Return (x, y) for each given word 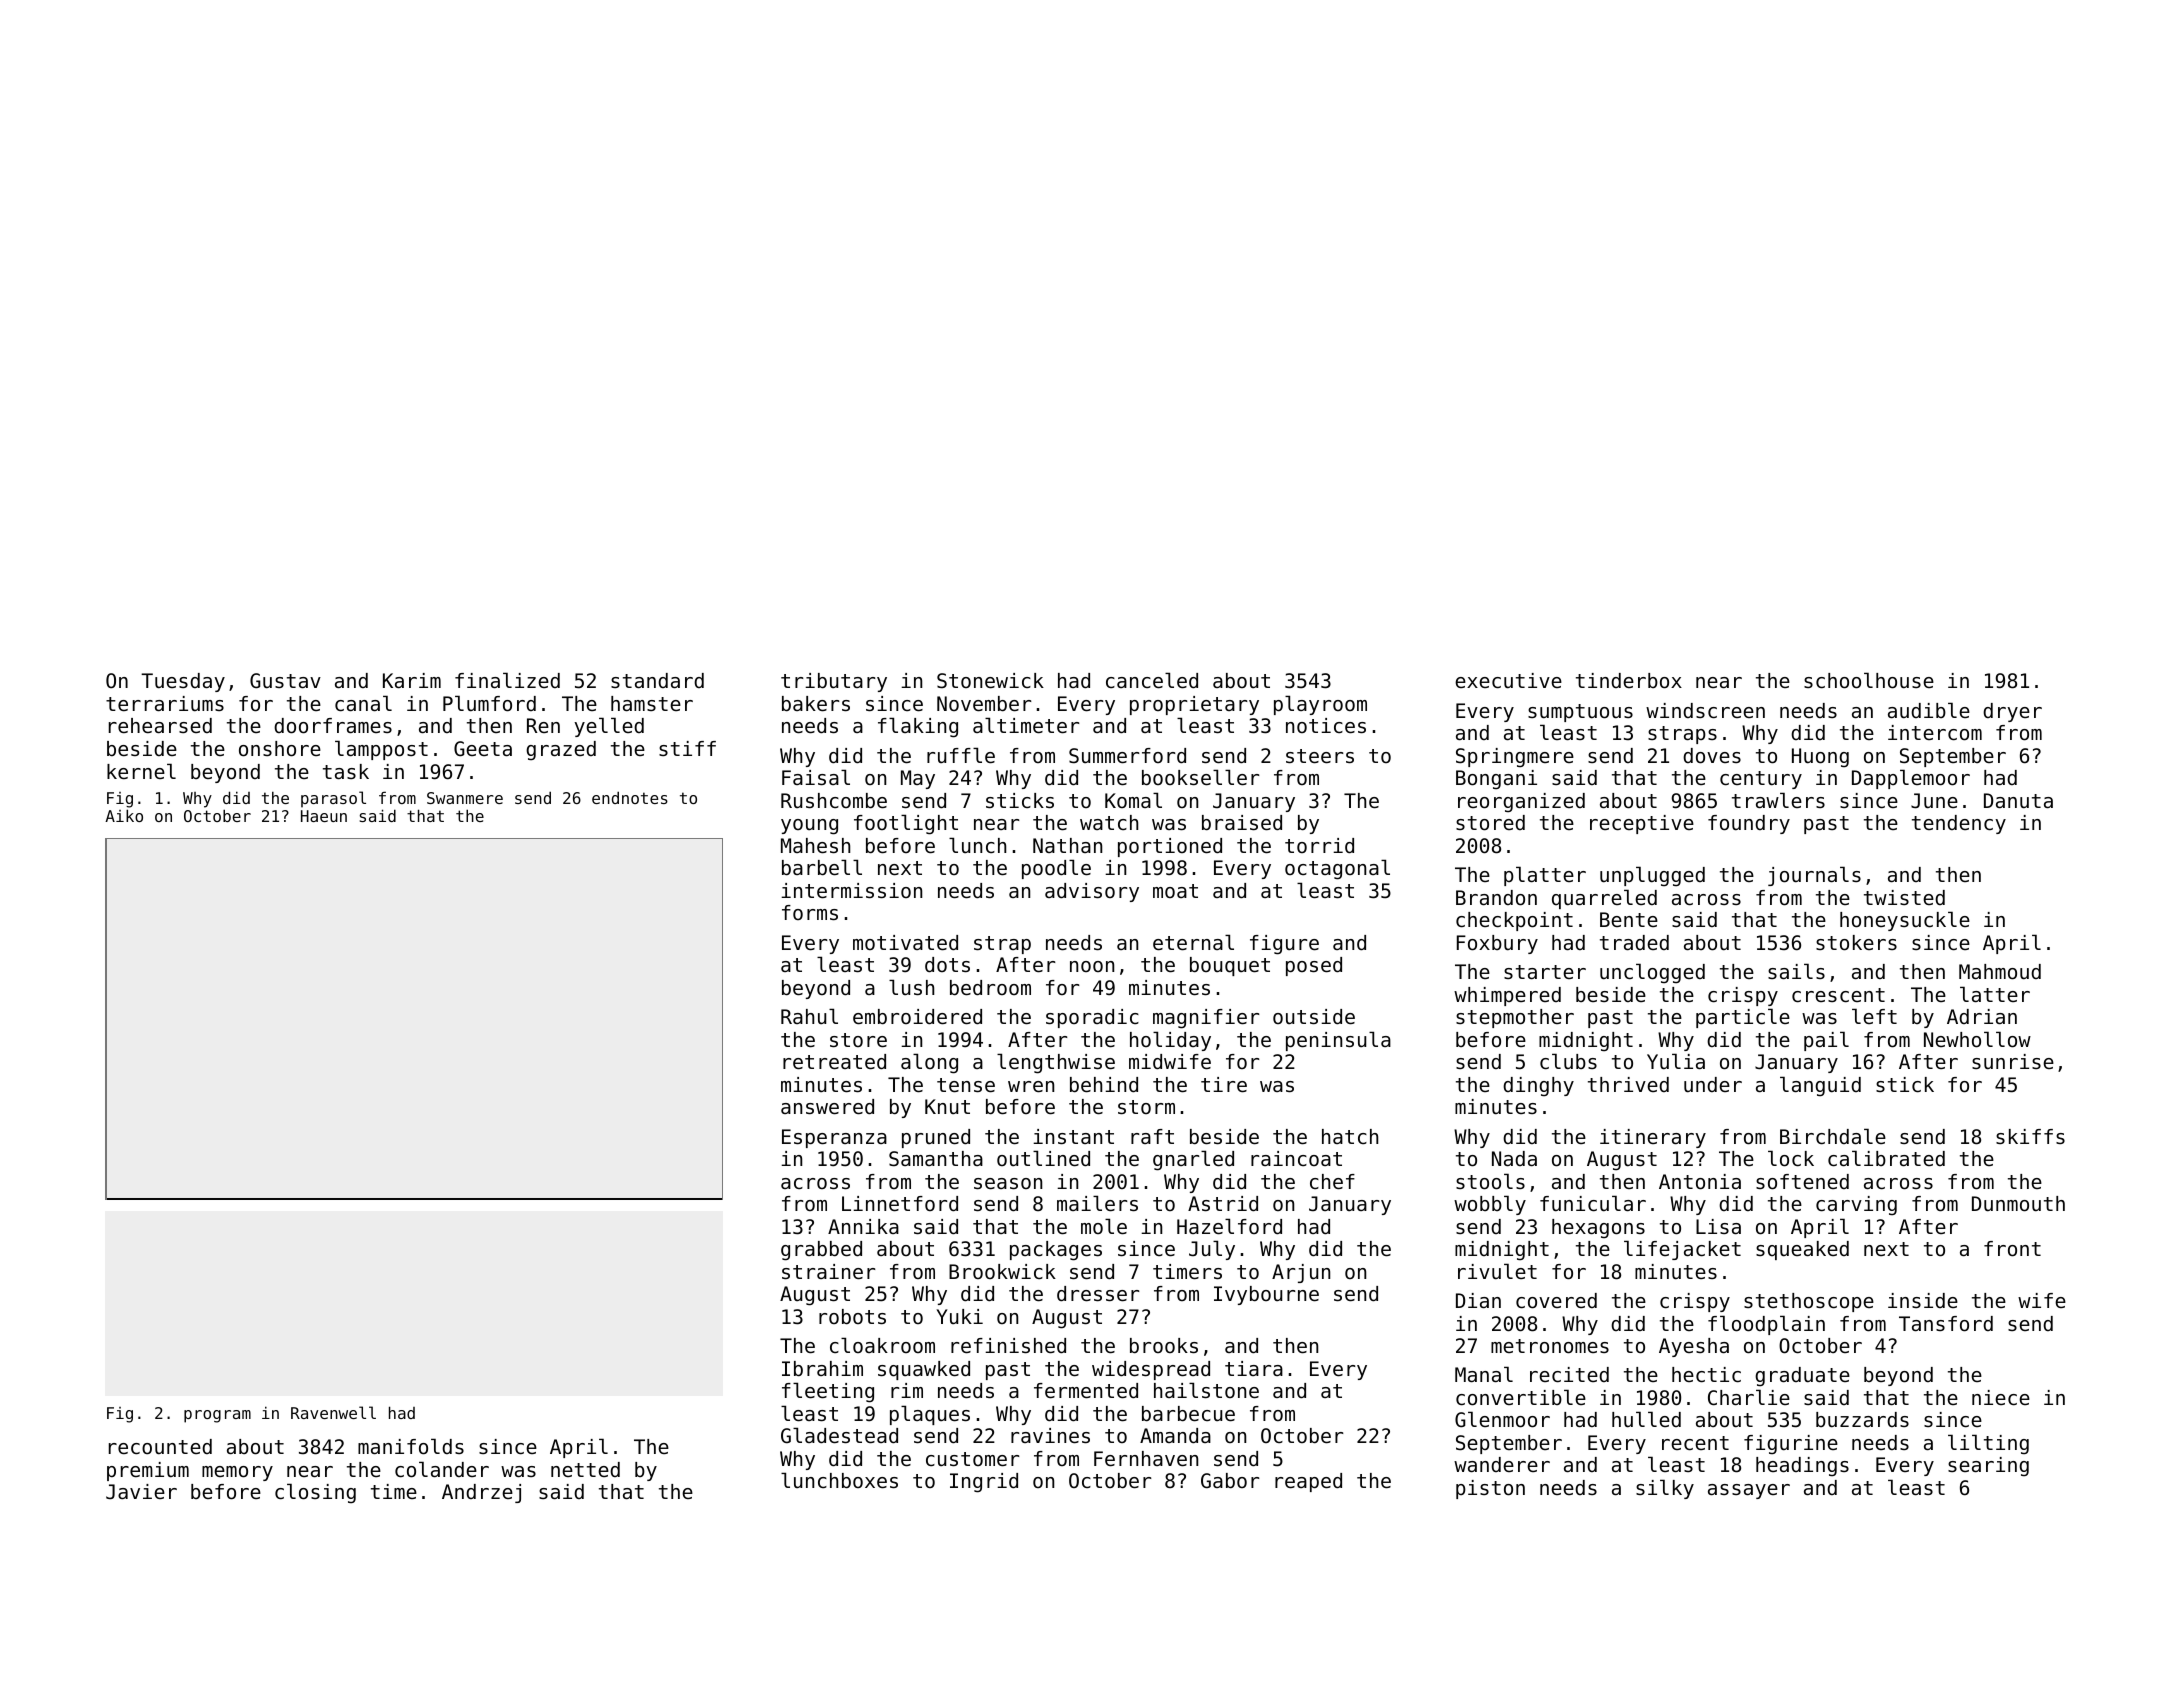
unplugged (1652, 876)
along (929, 1063)
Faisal (816, 777)
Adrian (1982, 1017)
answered (827, 1107)
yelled (609, 727)
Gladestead (839, 1435)
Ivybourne (1266, 1295)
